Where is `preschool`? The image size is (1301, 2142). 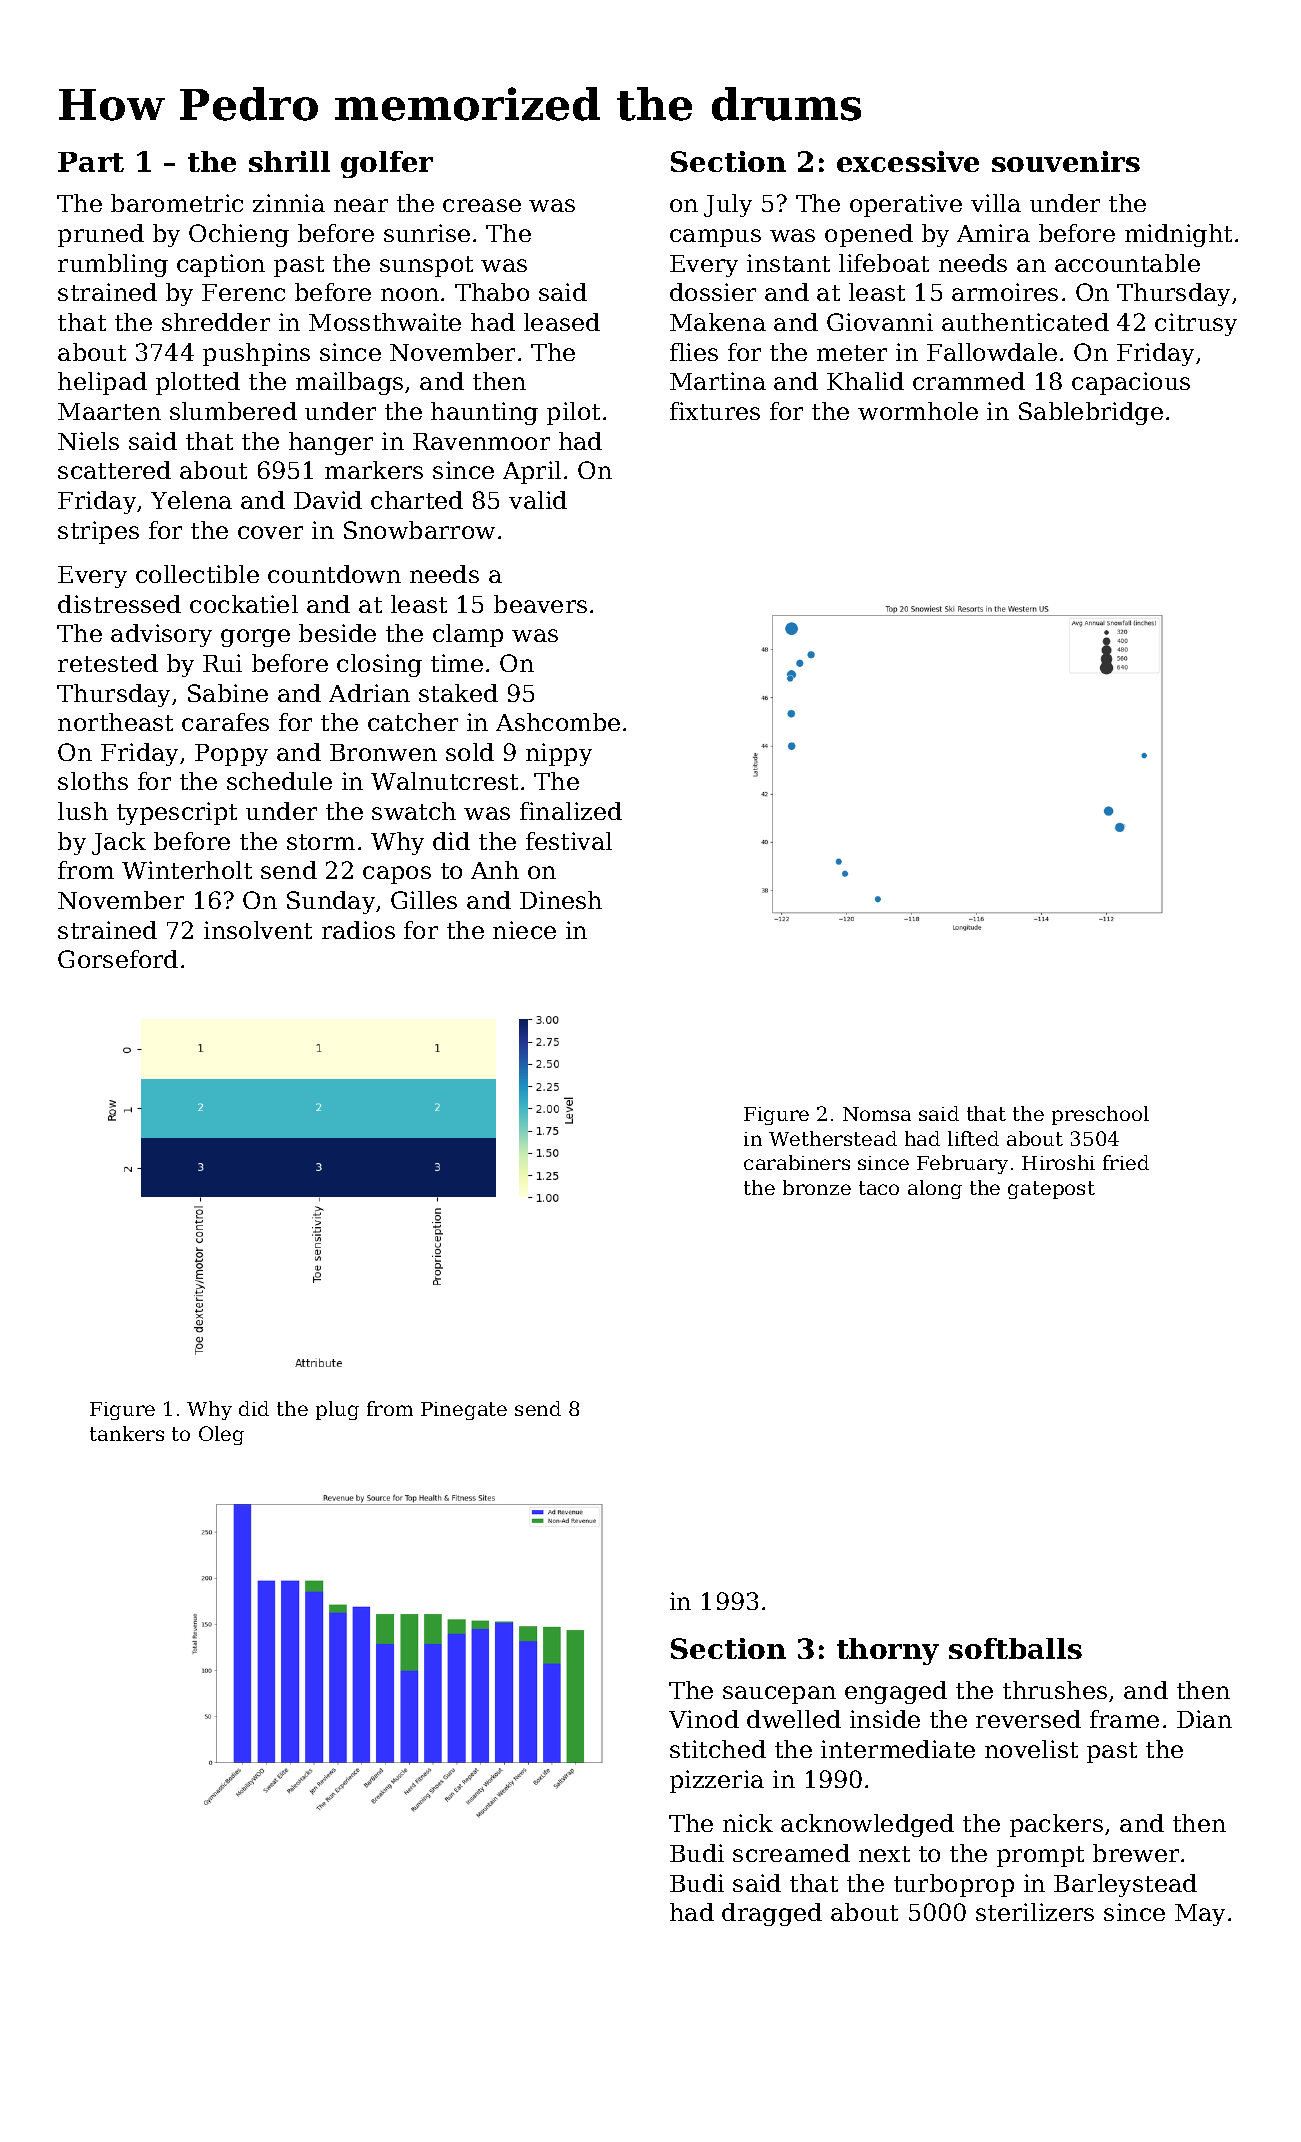
preschool is located at coordinates (1100, 1115).
